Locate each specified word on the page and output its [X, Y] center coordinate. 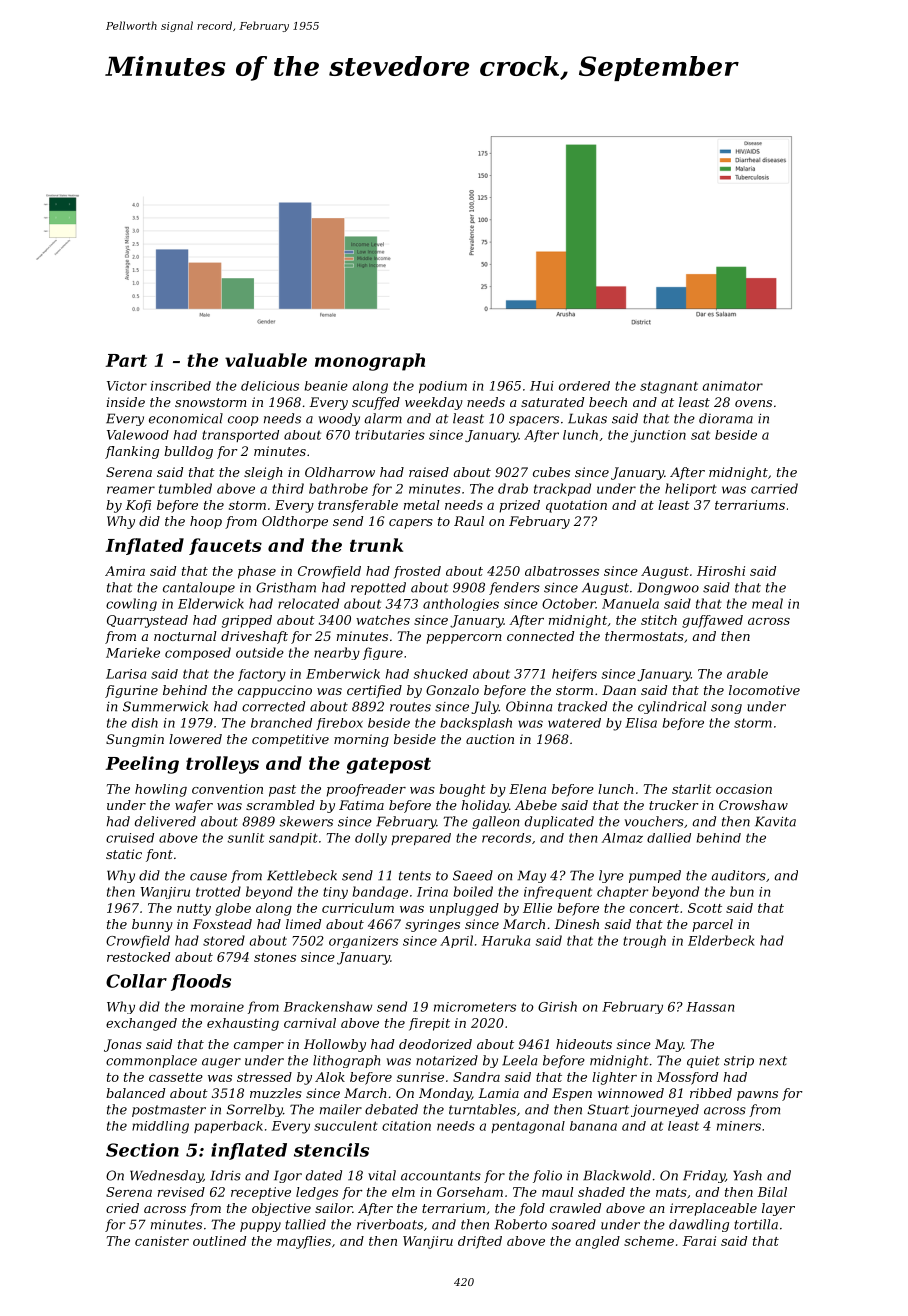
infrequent [558, 892]
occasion [744, 789]
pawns [757, 1096]
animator [732, 386]
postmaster [169, 1111]
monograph [370, 362]
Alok [330, 1077]
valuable [266, 360]
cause [208, 877]
